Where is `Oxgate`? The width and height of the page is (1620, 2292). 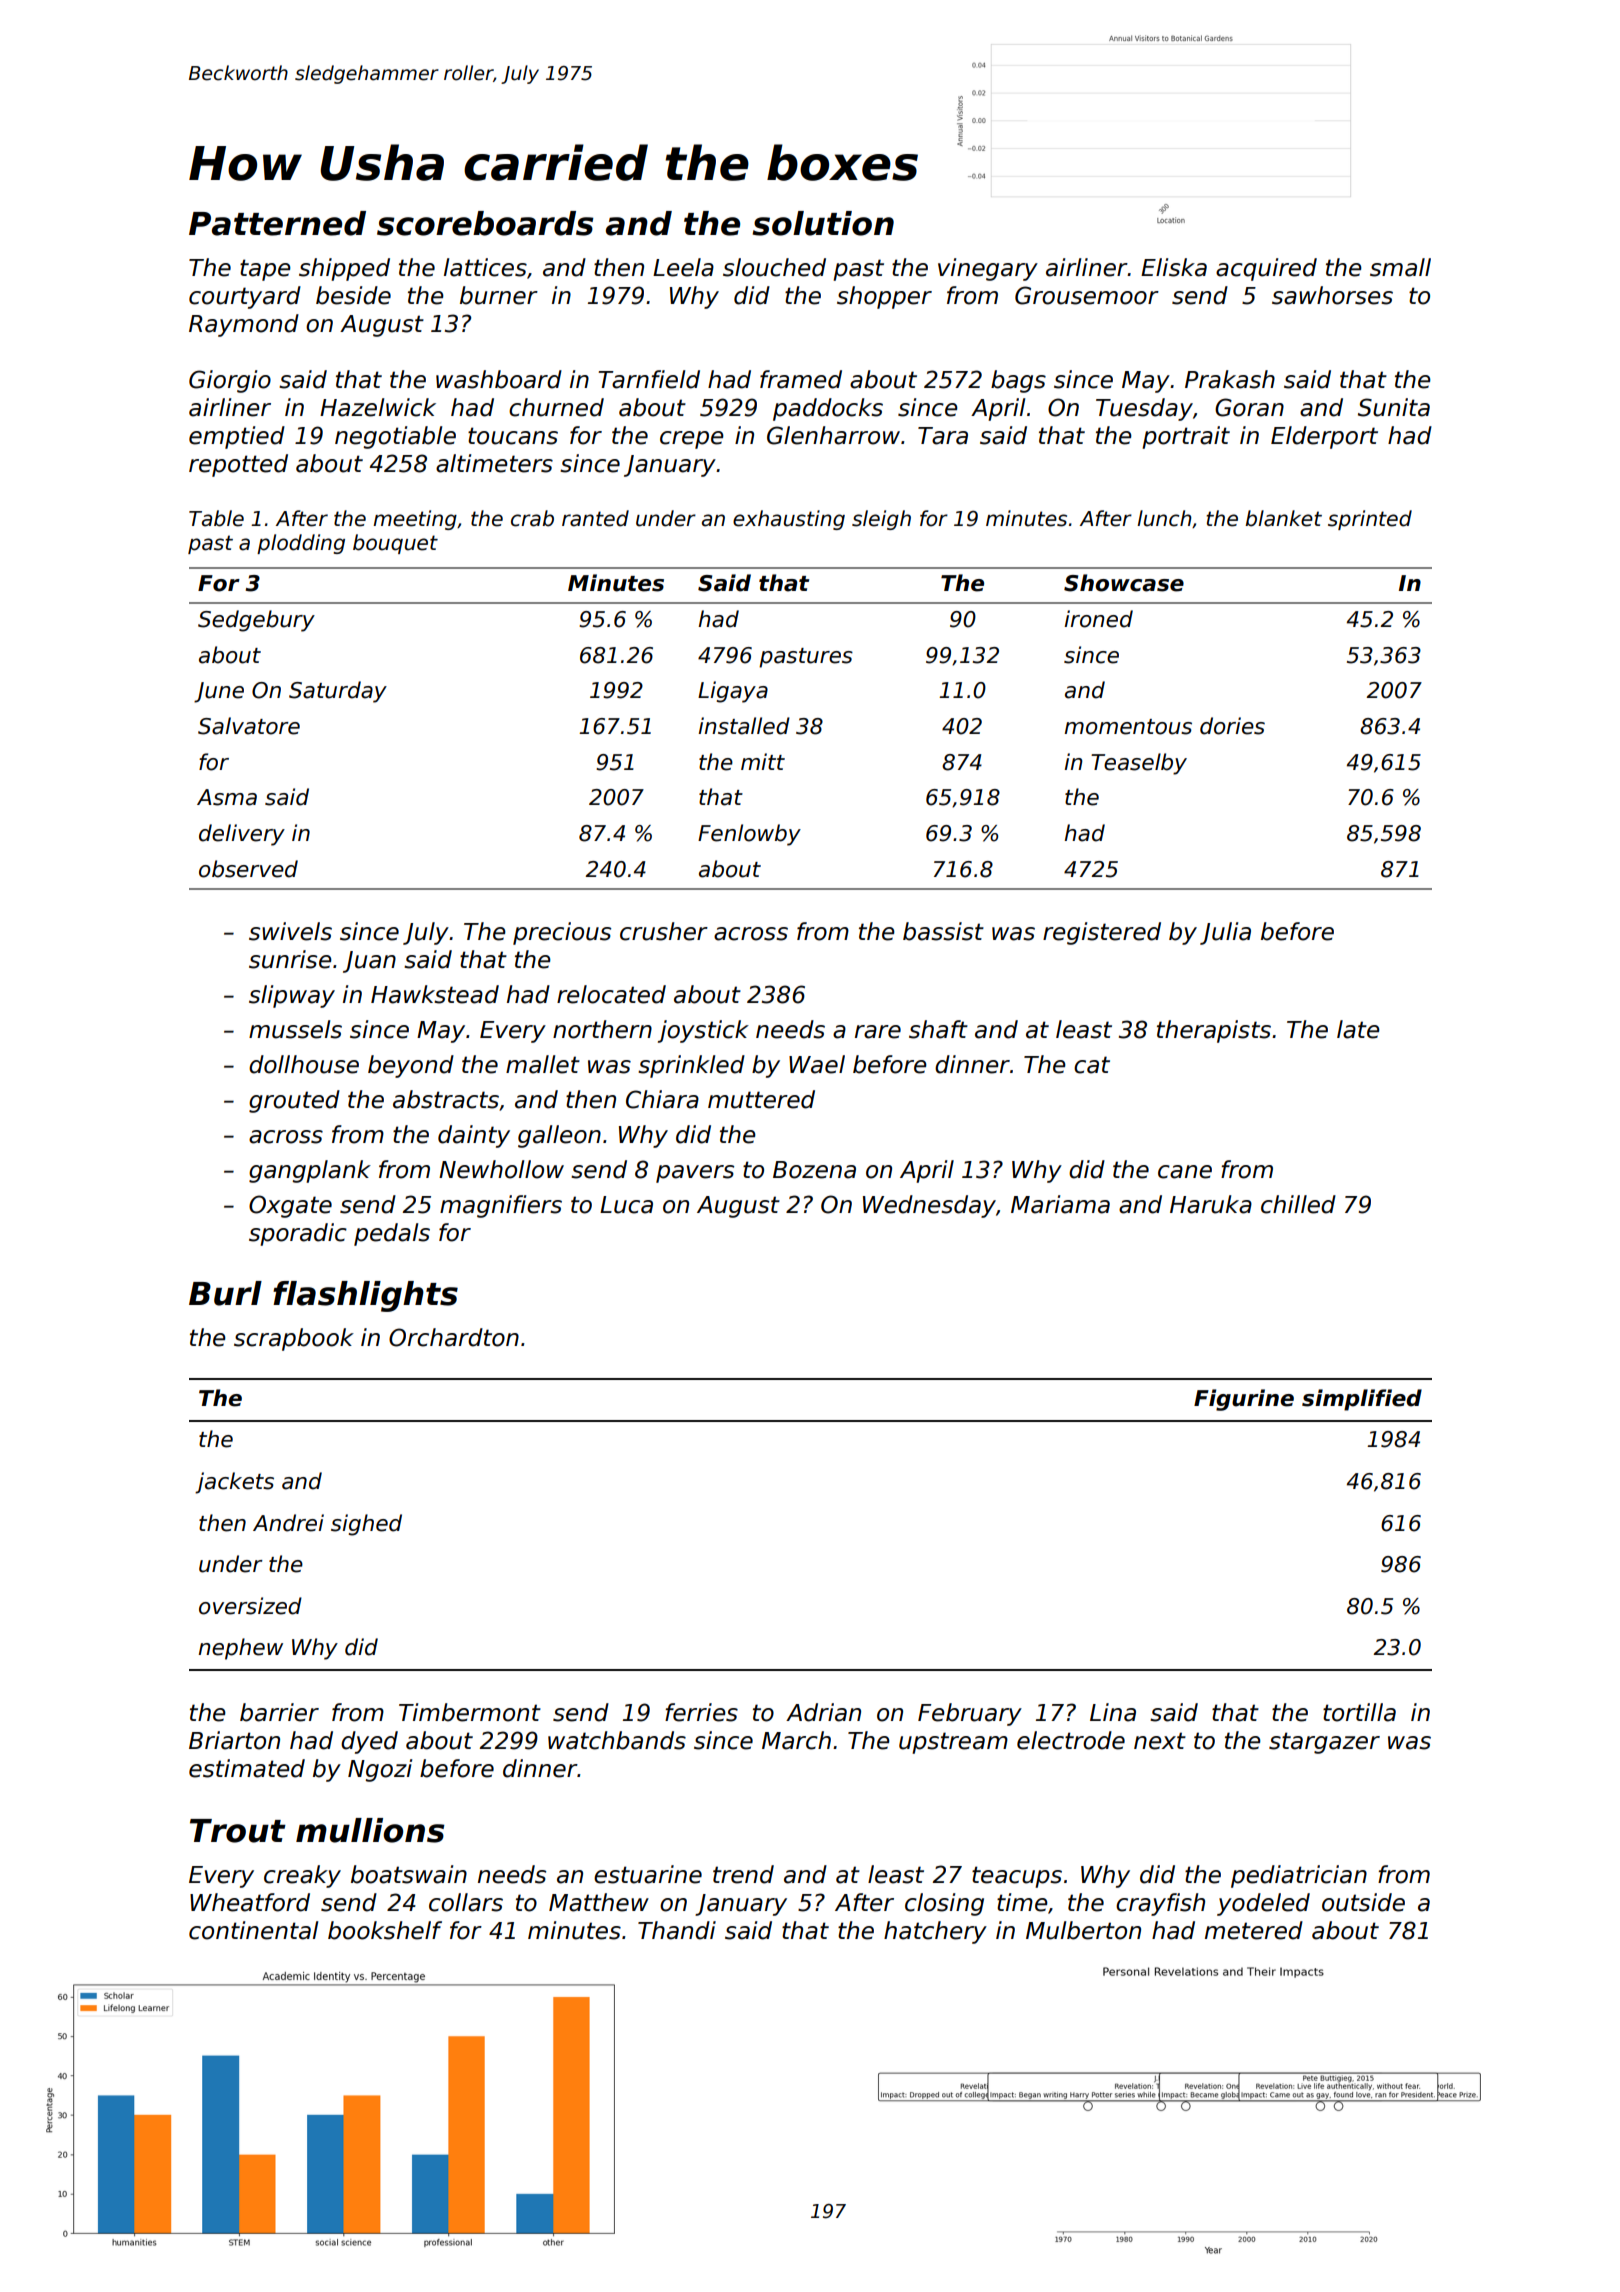
Oxgate is located at coordinates (290, 1206).
